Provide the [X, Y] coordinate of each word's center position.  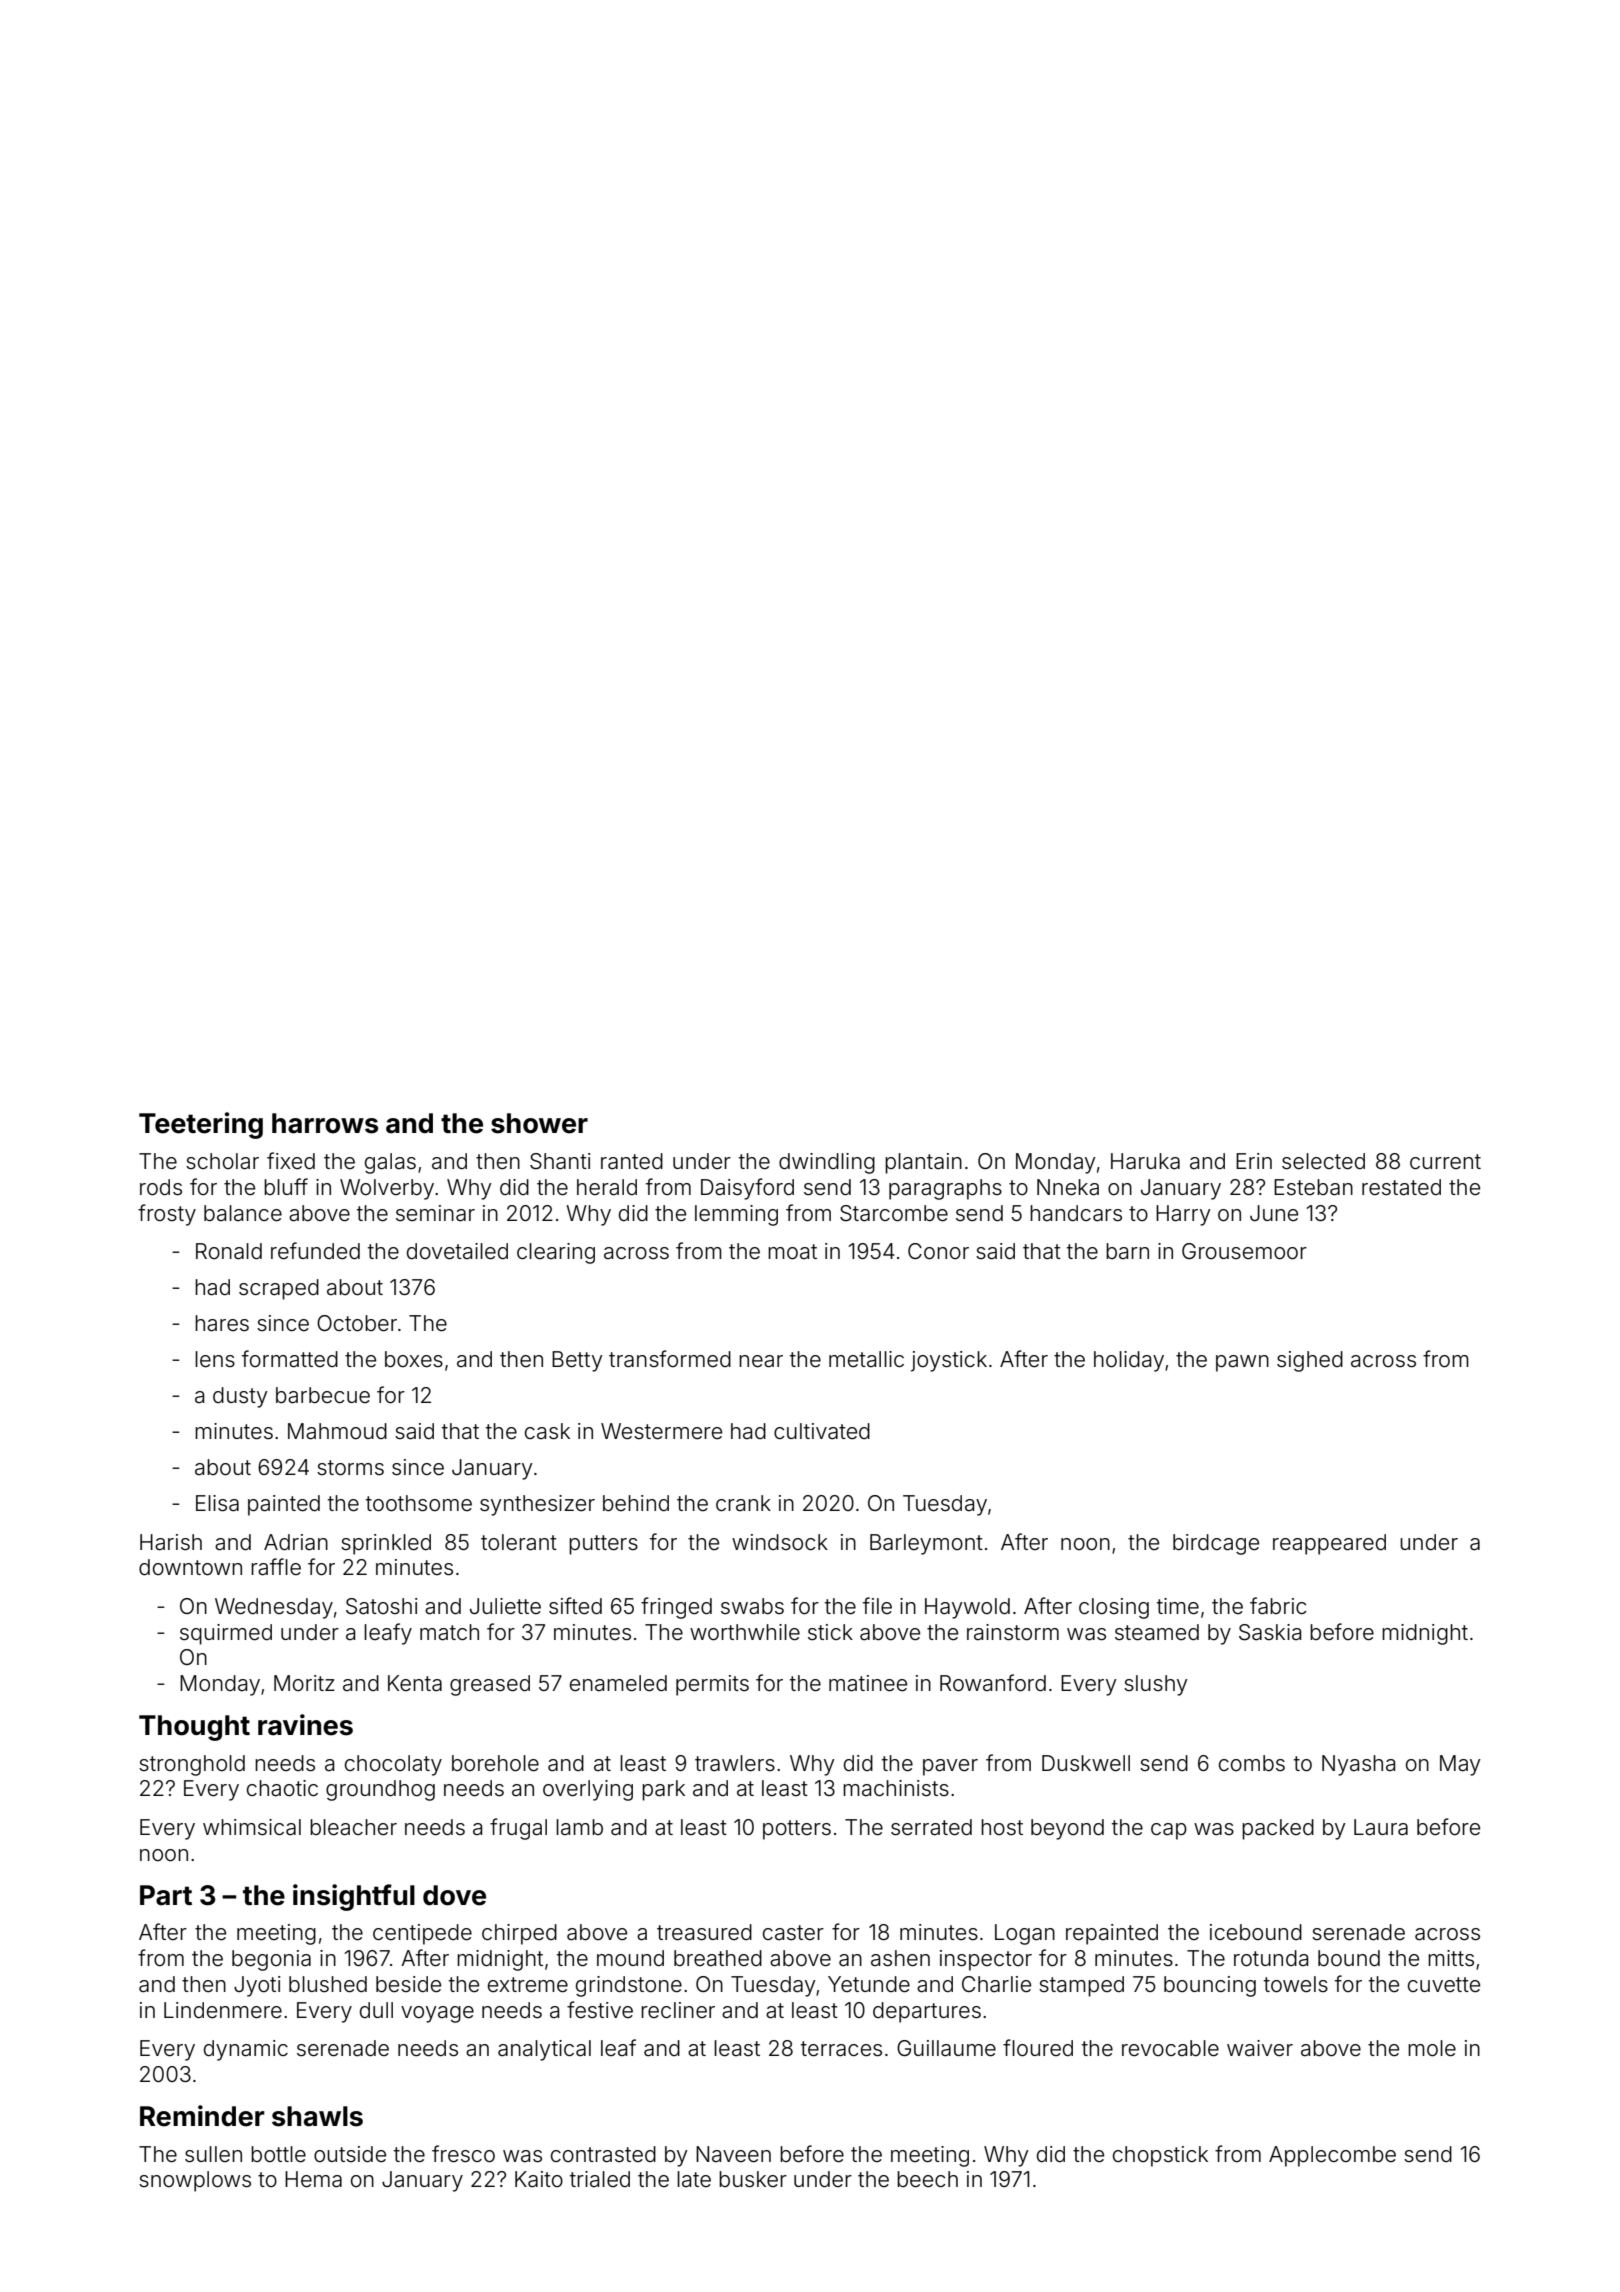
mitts [1451, 1958]
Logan [1025, 1934]
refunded [315, 1251]
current [1445, 1161]
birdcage [1216, 1544]
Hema [313, 2179]
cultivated [822, 1431]
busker [753, 2179]
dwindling [827, 1163]
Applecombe [1332, 2156]
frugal [518, 1829]
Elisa [217, 1503]
